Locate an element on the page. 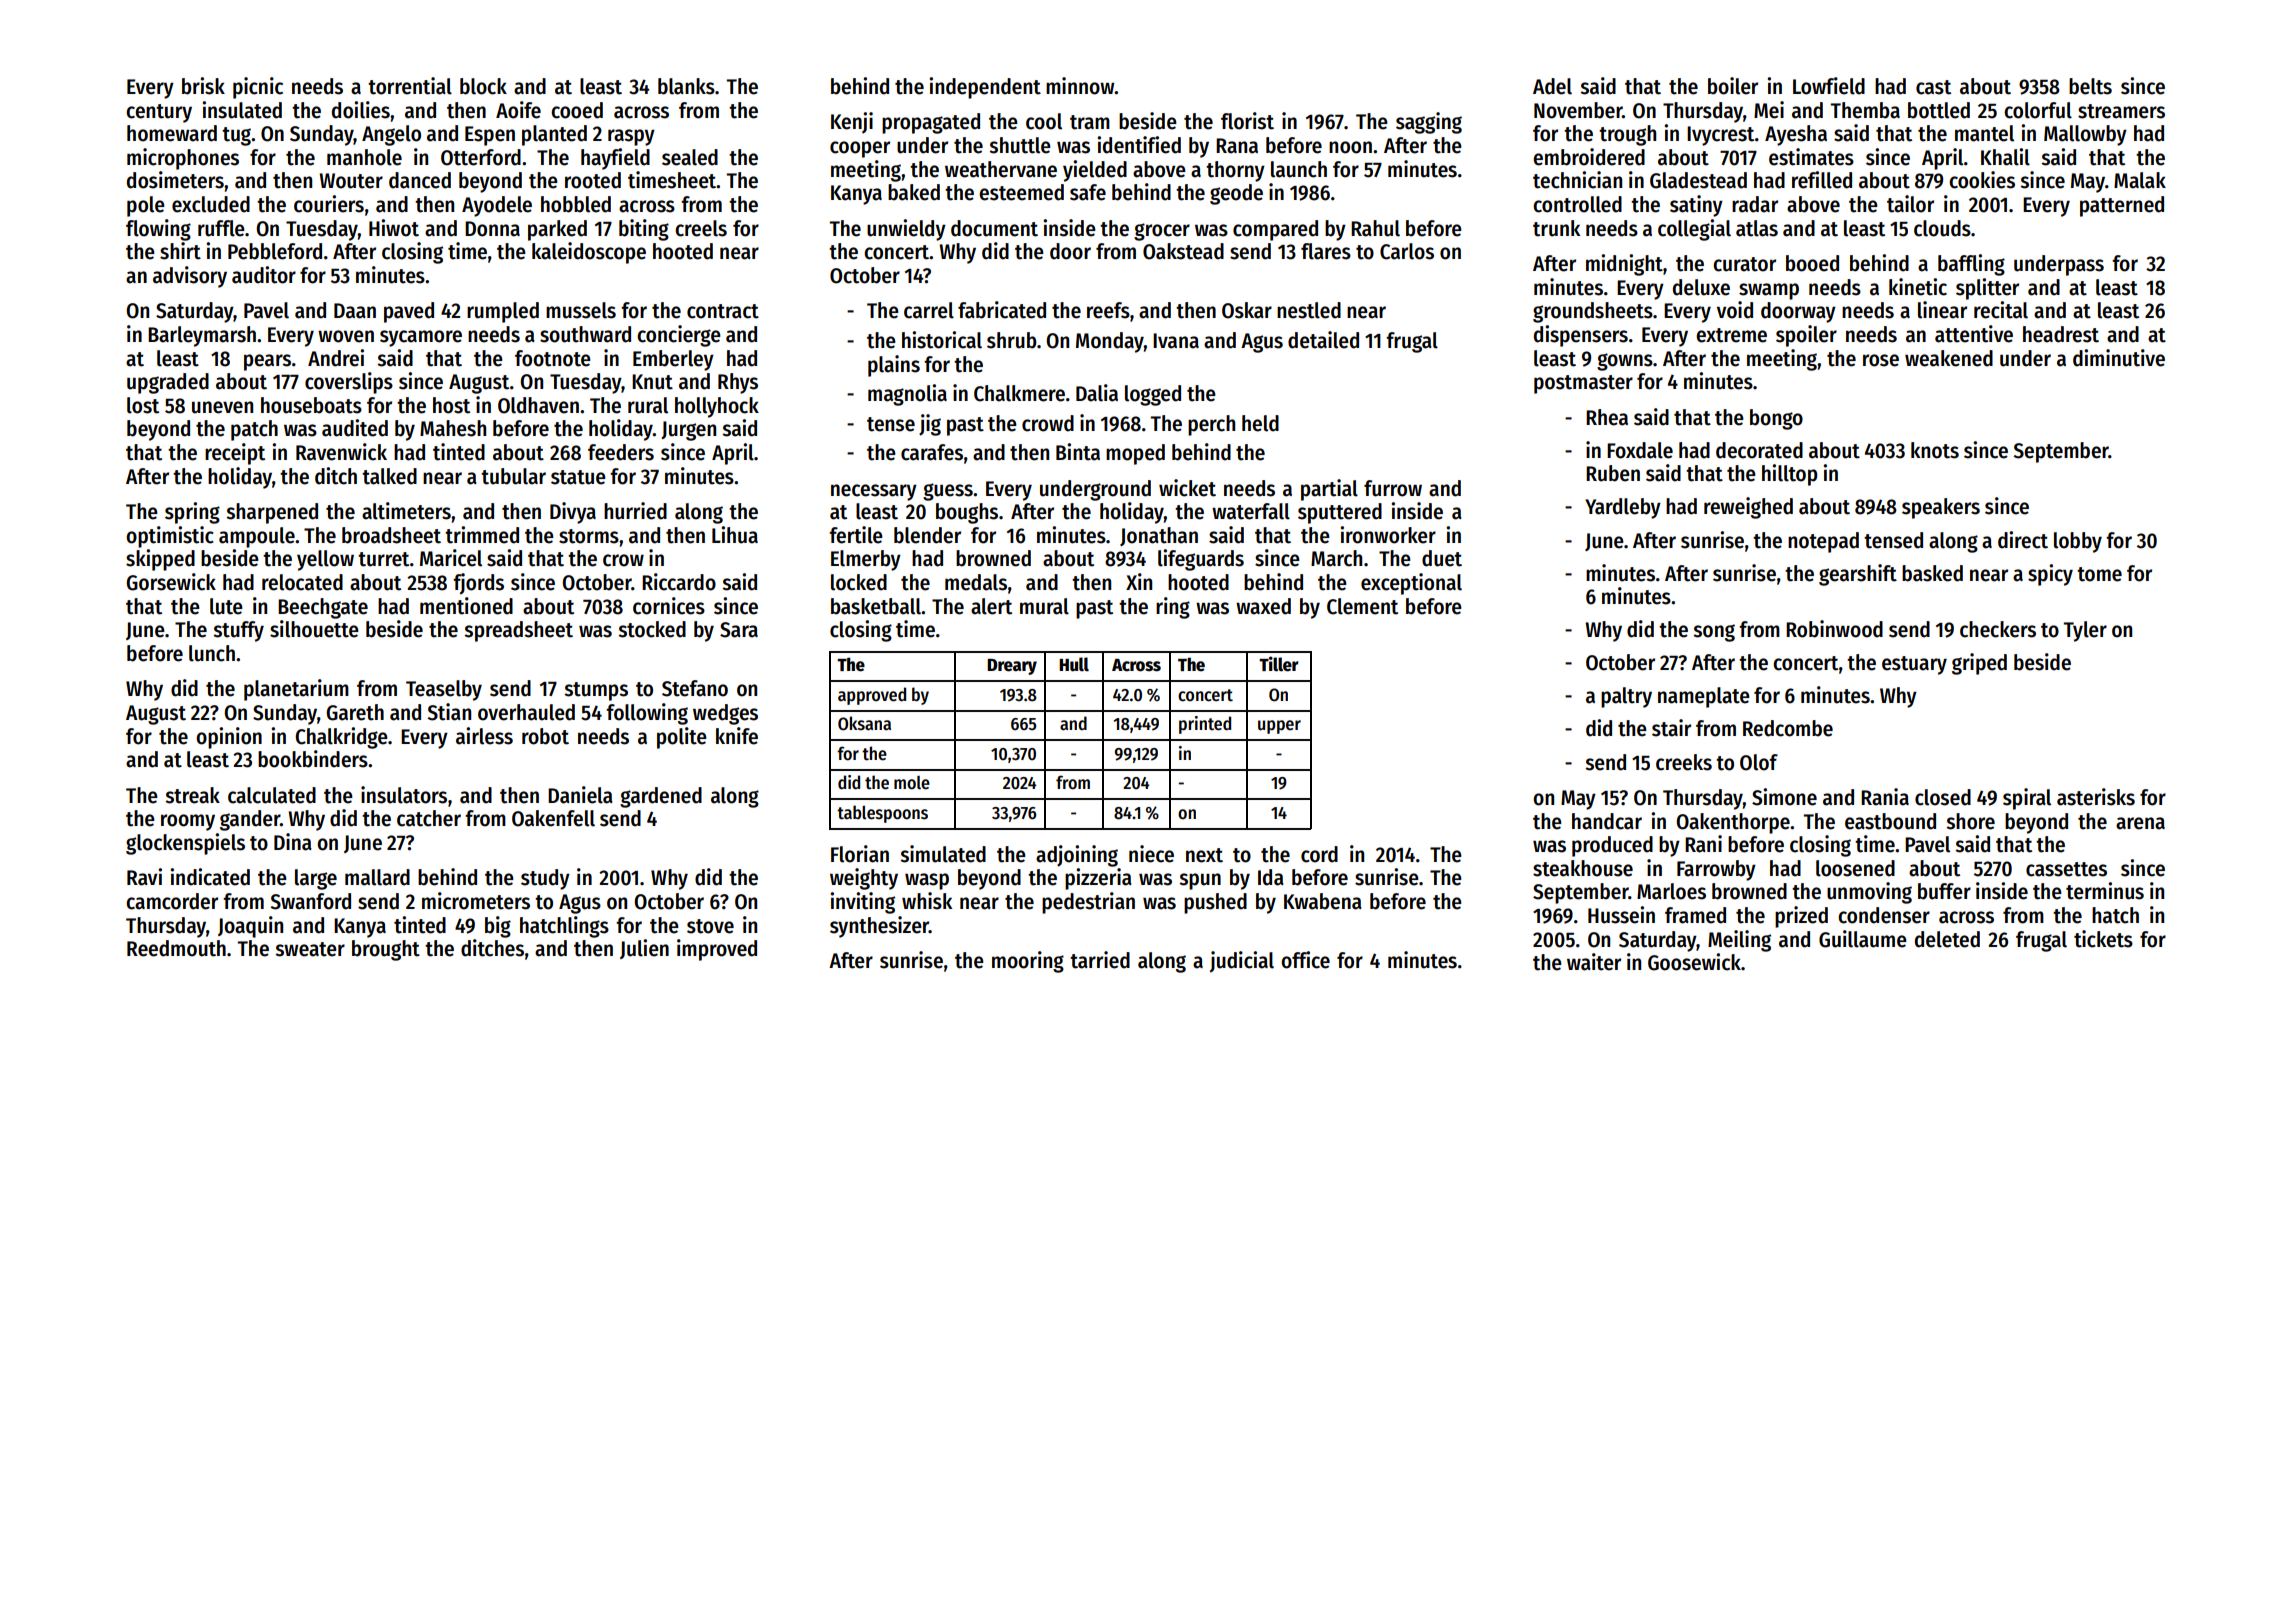 Image resolution: width=2292 pixels, height=1620 pixels. Donna is located at coordinates (492, 229).
